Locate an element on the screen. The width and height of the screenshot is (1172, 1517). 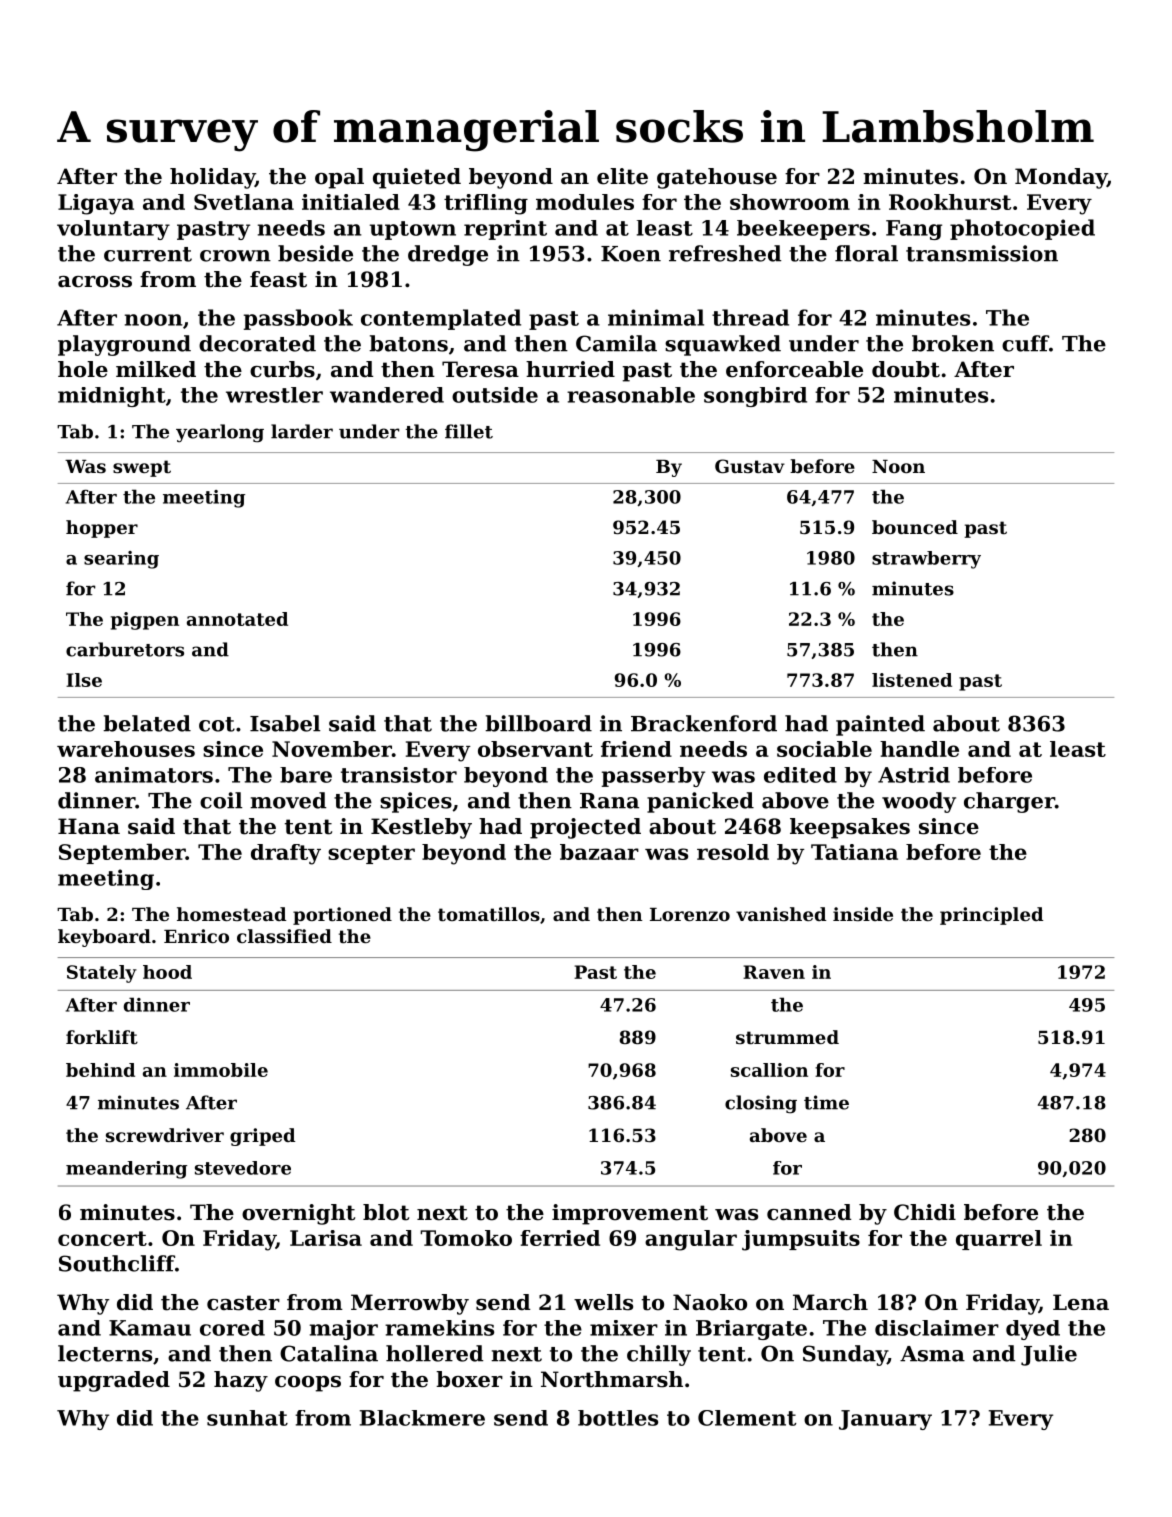
strummed is located at coordinates (787, 1037).
